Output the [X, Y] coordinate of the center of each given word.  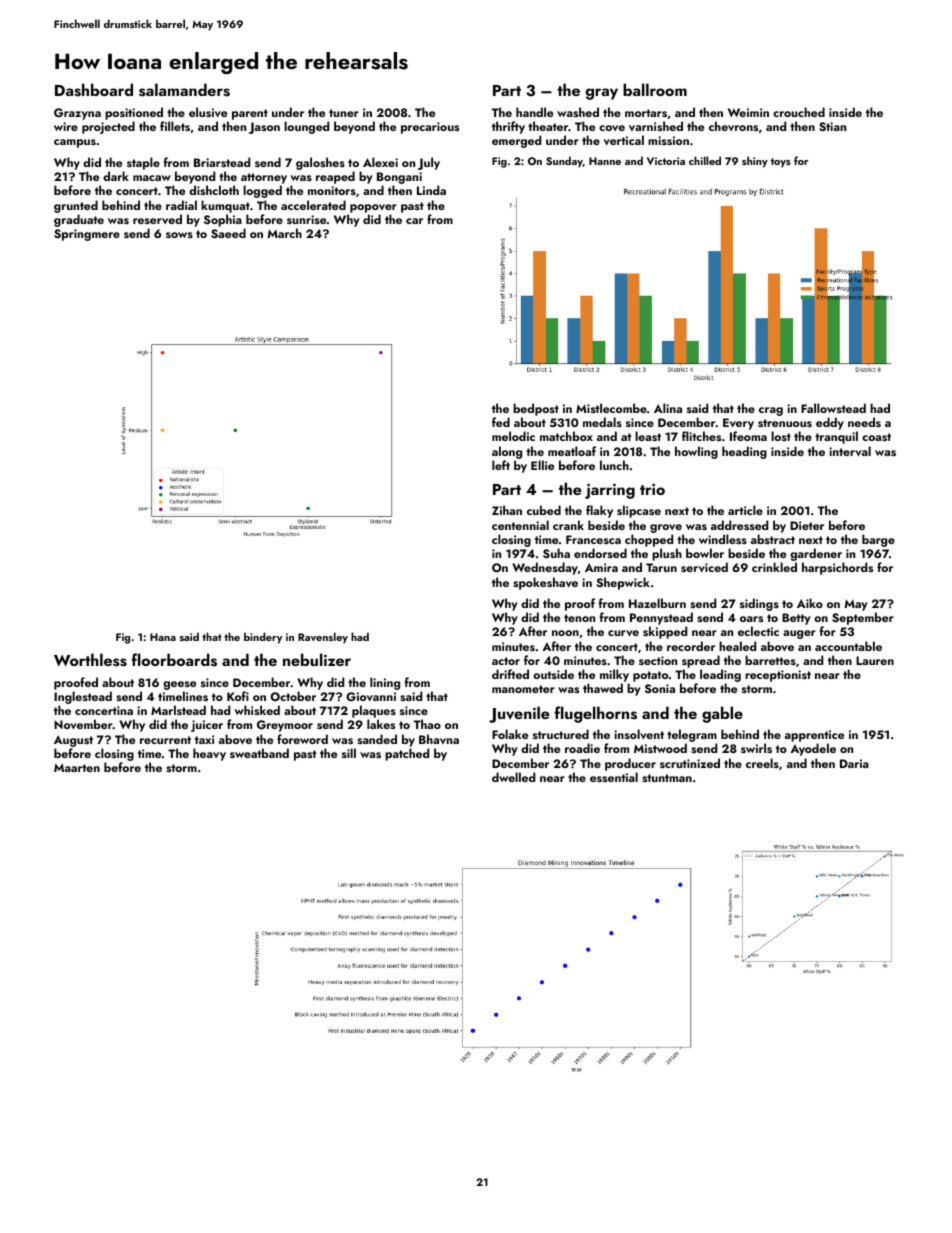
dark [116, 176]
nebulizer [317, 659]
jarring [610, 491]
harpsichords [837, 568]
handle [534, 112]
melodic [513, 436]
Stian [832, 126]
